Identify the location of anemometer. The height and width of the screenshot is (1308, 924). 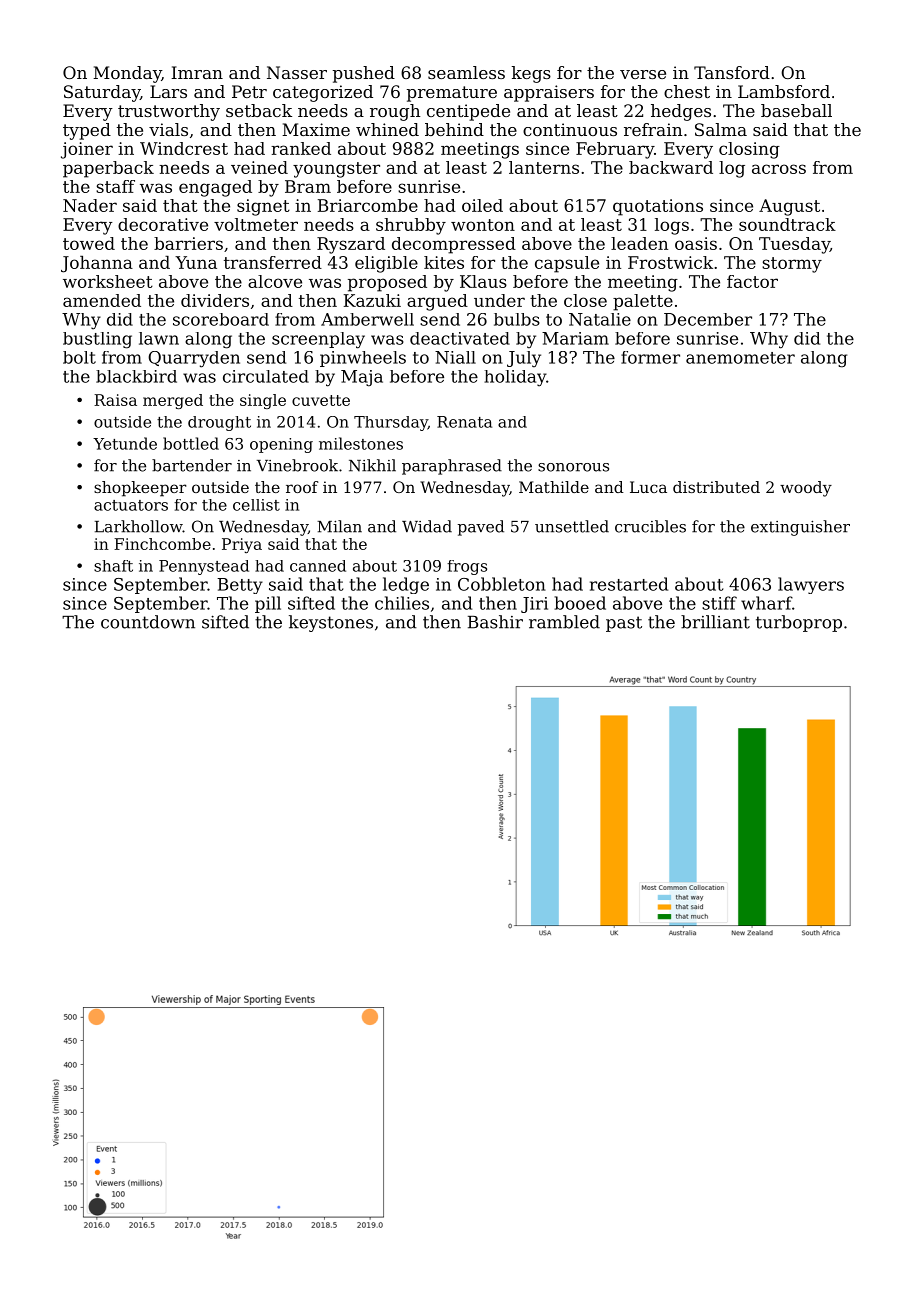
(740, 358).
